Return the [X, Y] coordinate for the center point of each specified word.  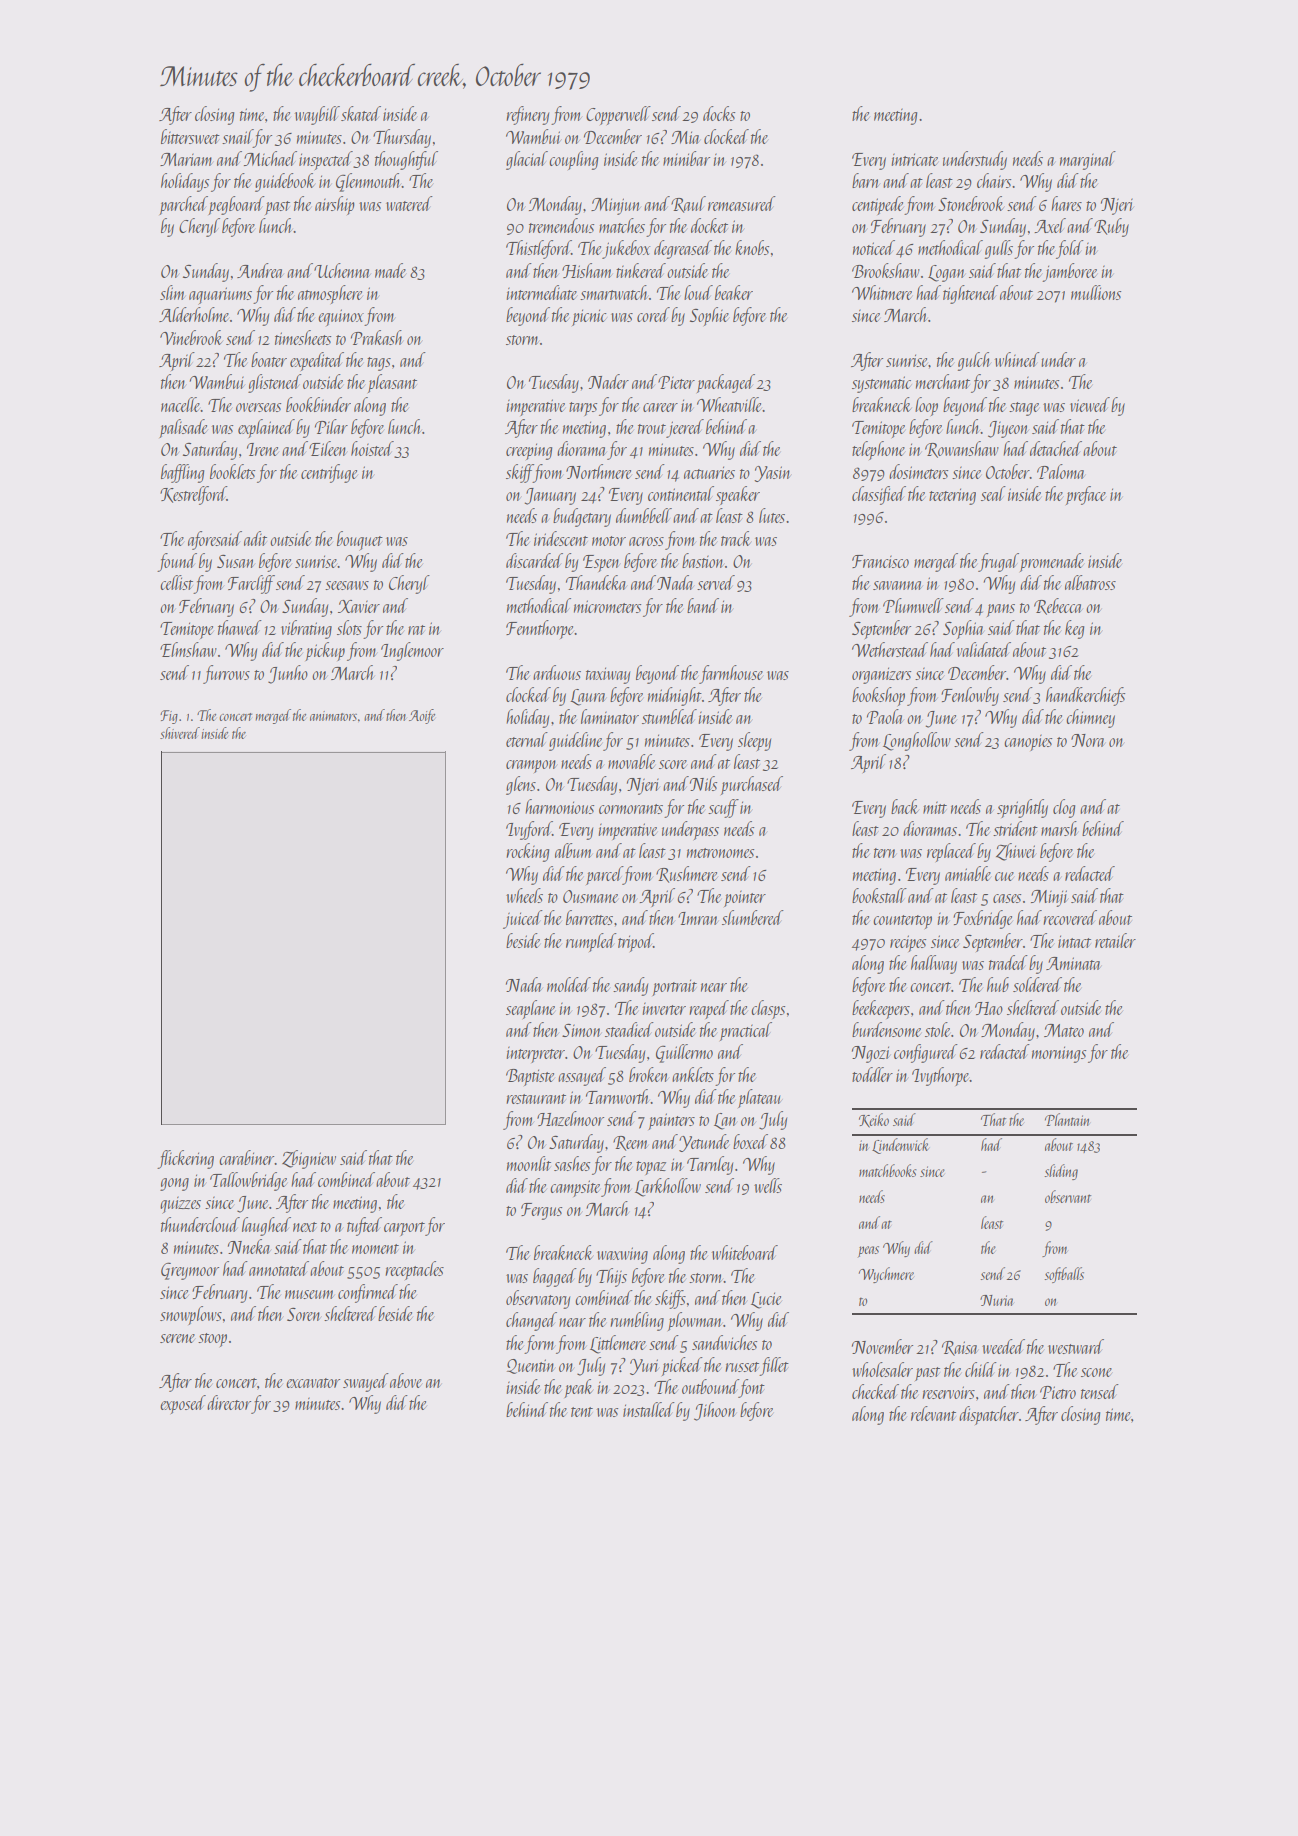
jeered [685, 428]
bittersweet [190, 136]
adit [255, 538]
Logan [946, 273]
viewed [1090, 404]
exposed [183, 1404]
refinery [527, 115]
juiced [523, 919]
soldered [1037, 984]
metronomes [720, 853]
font [752, 1388]
